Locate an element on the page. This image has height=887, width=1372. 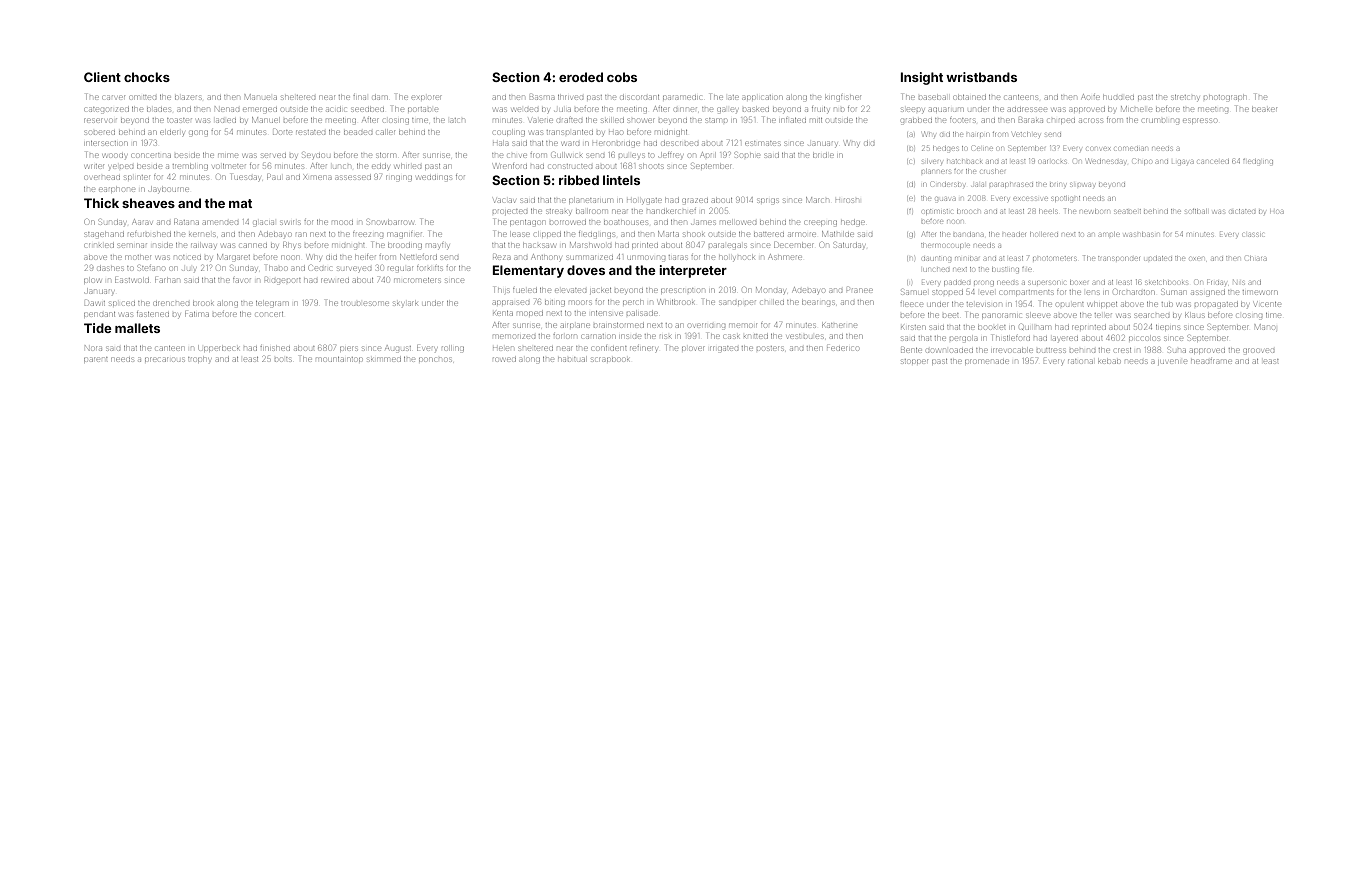
chocks is located at coordinates (147, 77).
